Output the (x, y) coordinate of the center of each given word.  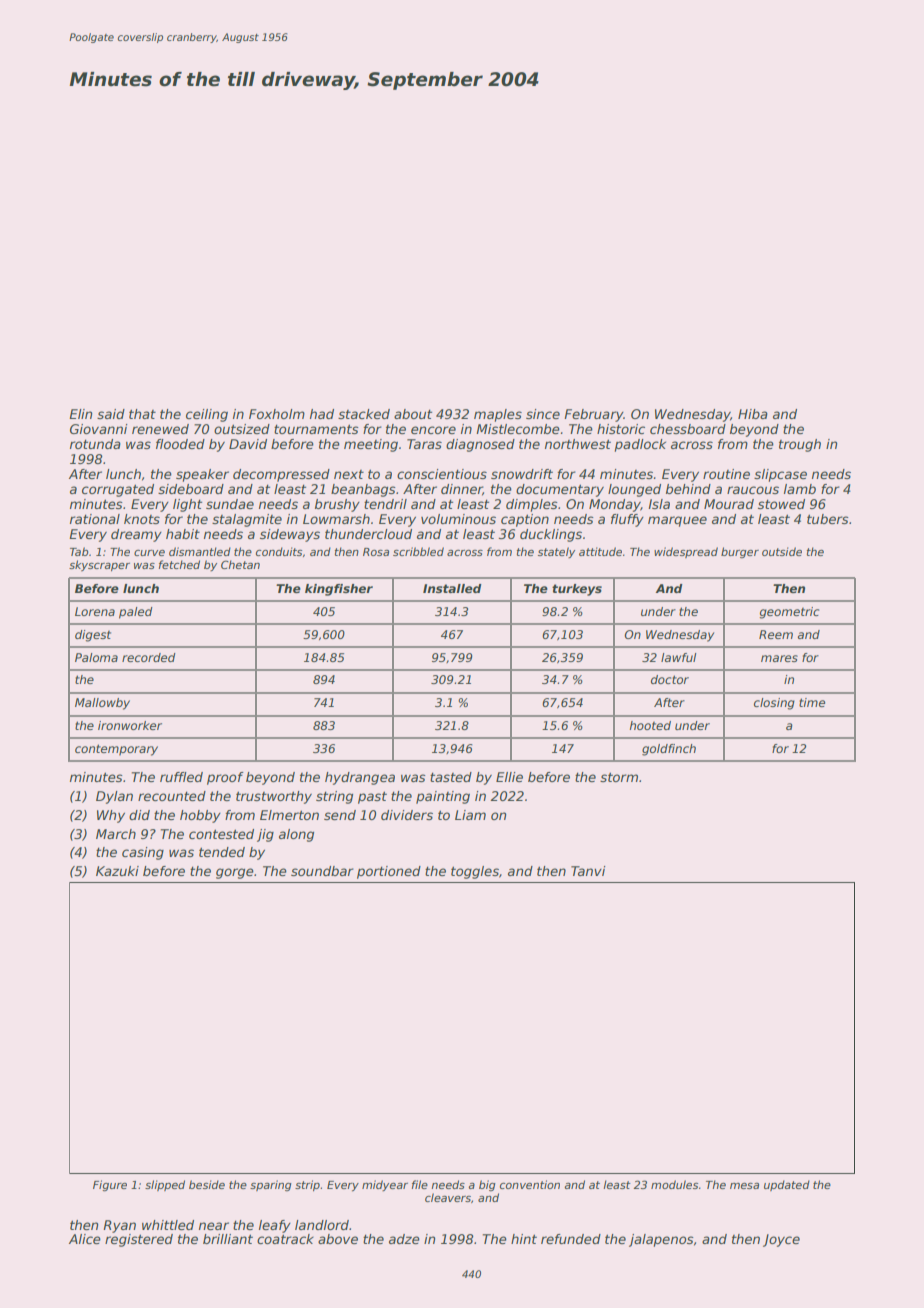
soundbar (322, 871)
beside (207, 1184)
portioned (389, 872)
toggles (475, 872)
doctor (670, 679)
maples (498, 415)
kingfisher (339, 590)
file (420, 1184)
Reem (776, 634)
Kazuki (117, 871)
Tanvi (588, 871)
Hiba (753, 414)
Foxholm (277, 414)
